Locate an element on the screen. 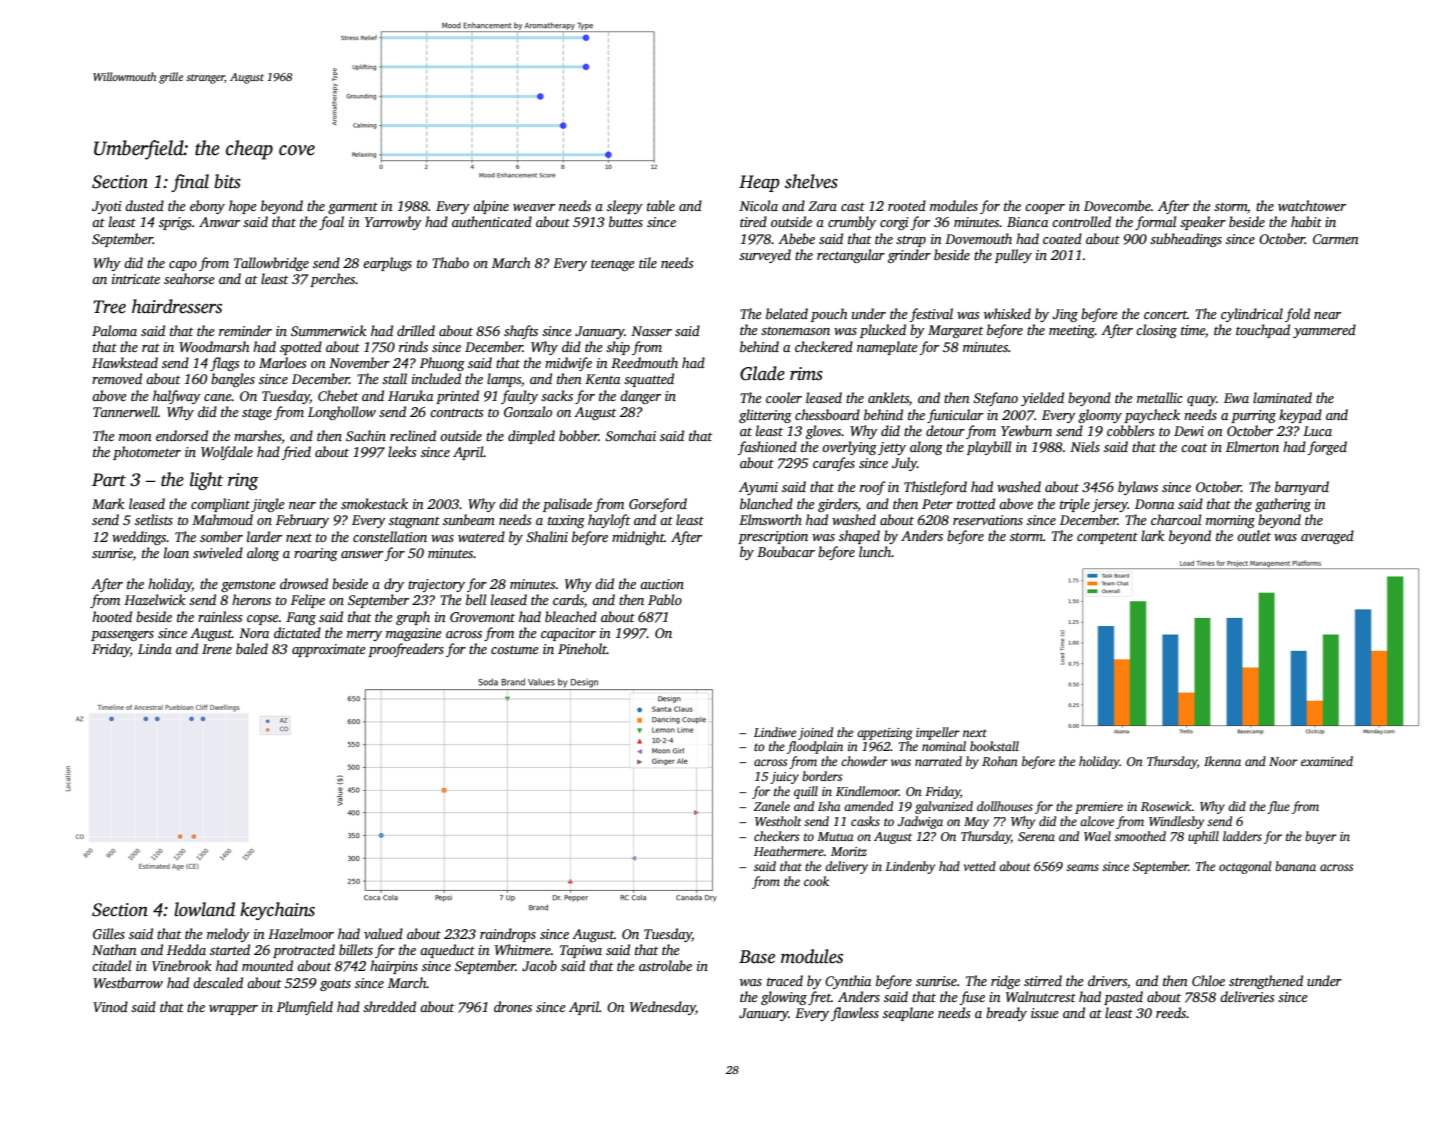  Pablo is located at coordinates (665, 599).
